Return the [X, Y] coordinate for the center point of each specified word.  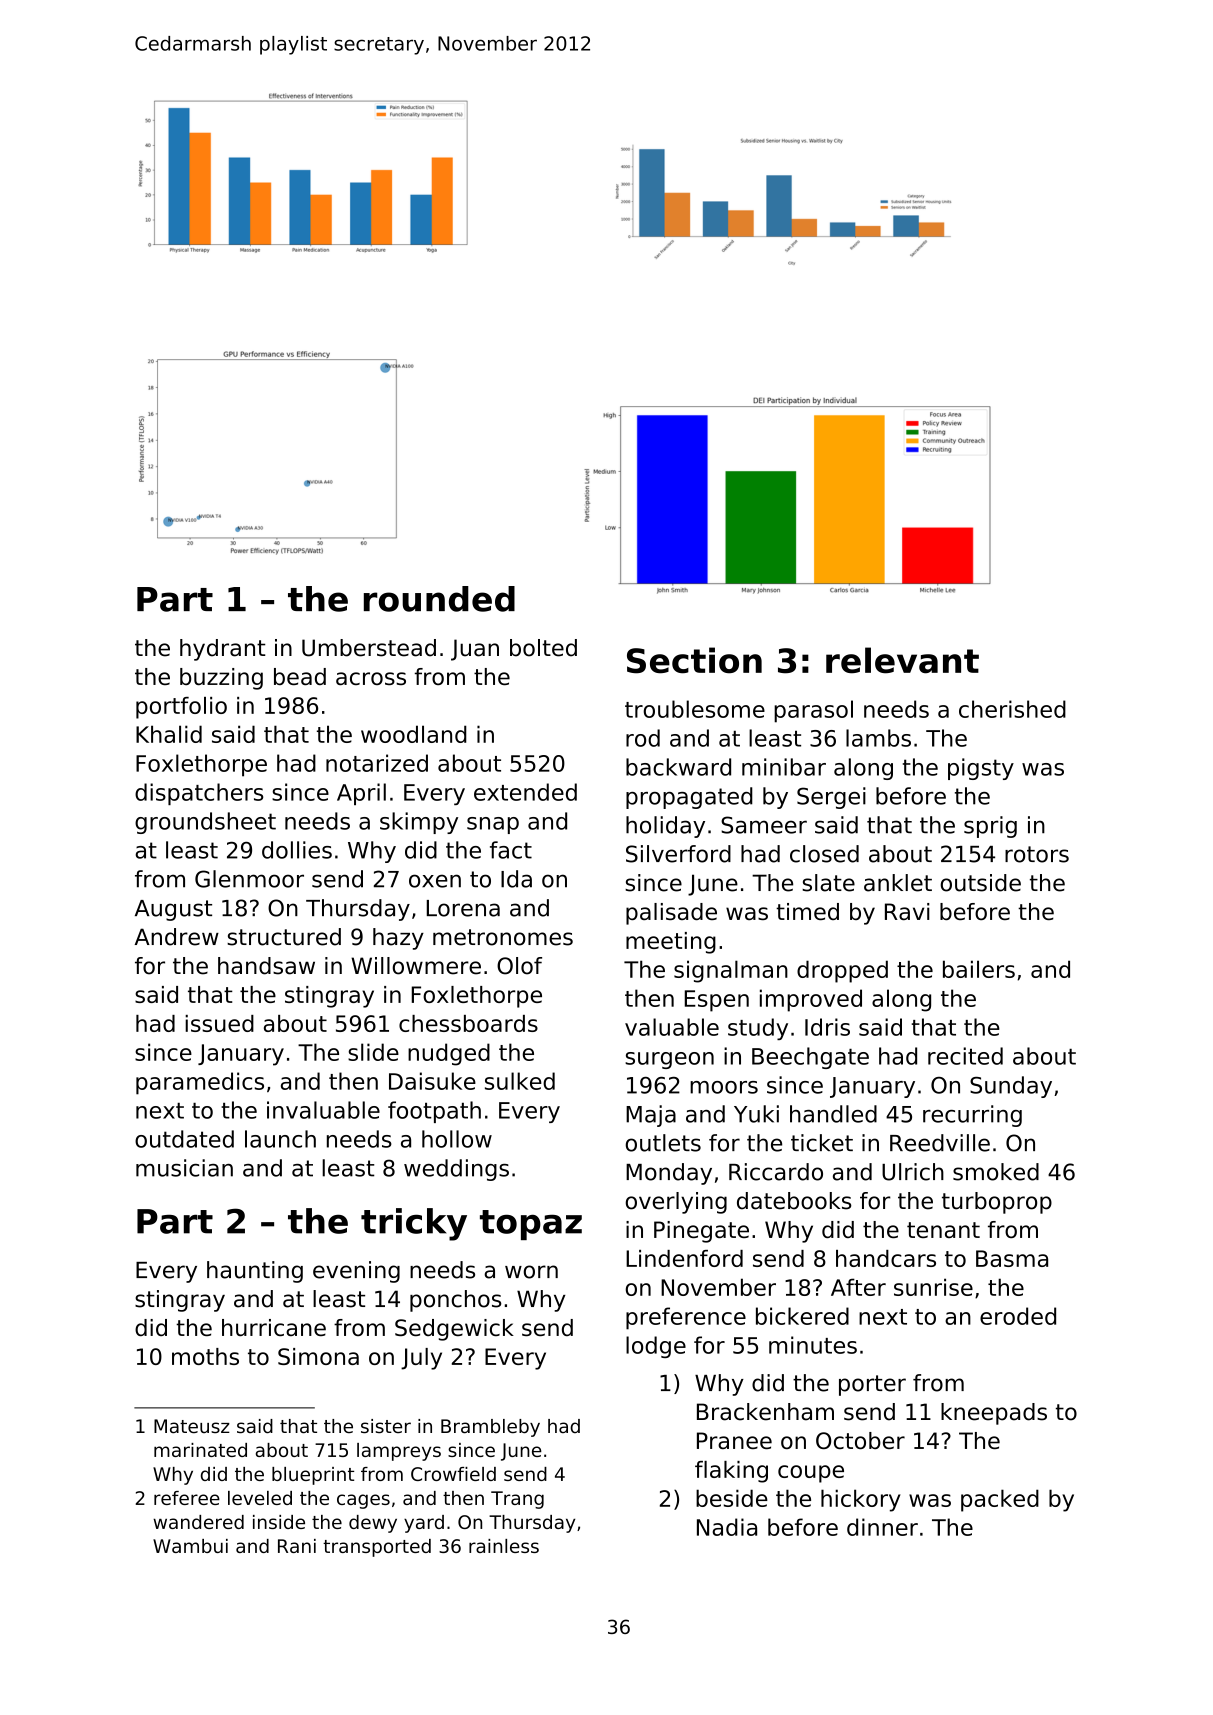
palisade [671, 914]
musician [184, 1168]
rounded [439, 599]
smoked [996, 1172]
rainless [504, 1546]
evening [356, 1272]
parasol [813, 711]
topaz [531, 1225]
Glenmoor [249, 879]
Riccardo [776, 1172]
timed [807, 911]
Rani [297, 1546]
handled [833, 1114]
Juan [475, 650]
